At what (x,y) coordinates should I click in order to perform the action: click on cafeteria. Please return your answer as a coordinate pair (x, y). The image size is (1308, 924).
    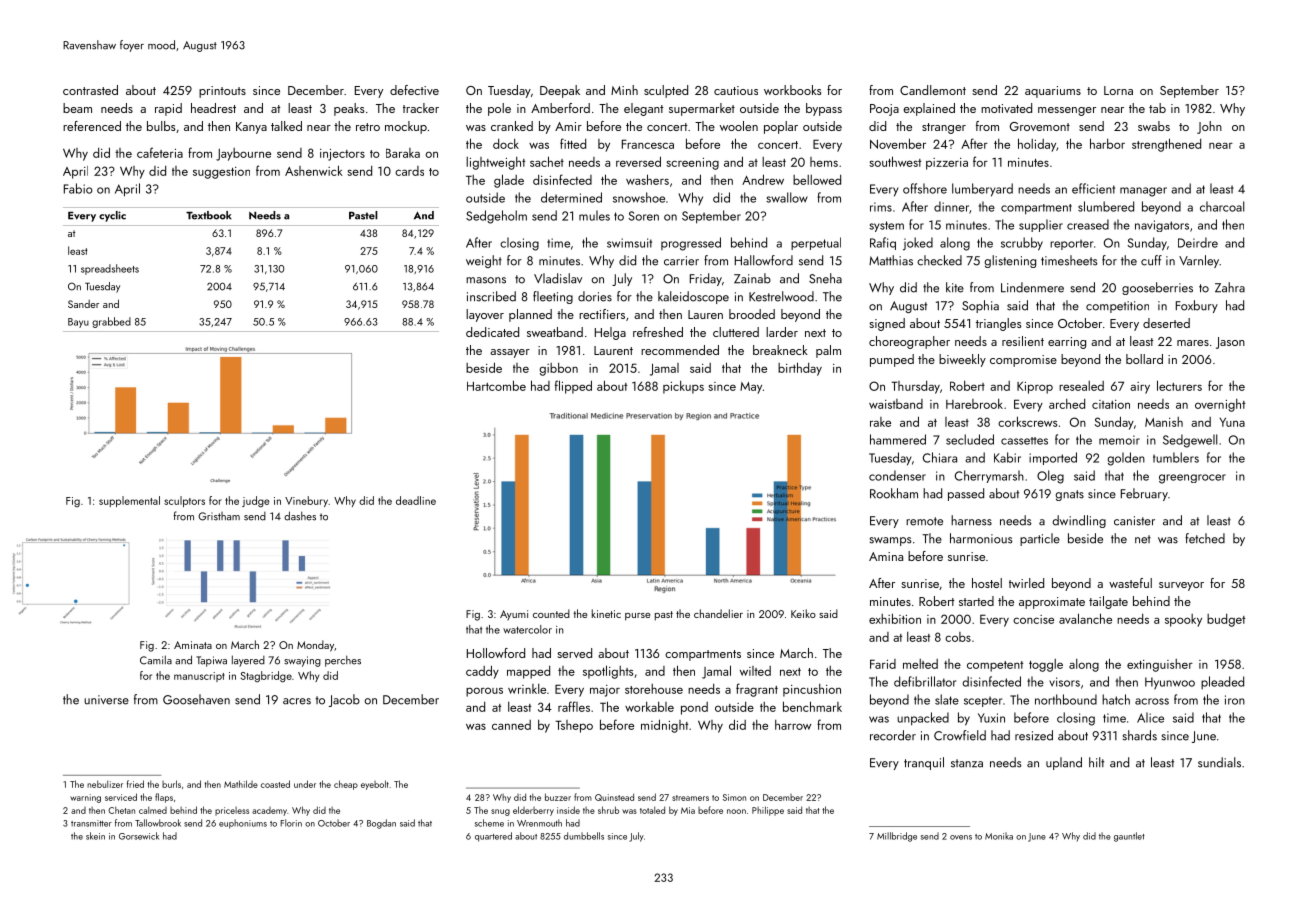
    Looking at the image, I should click on (160, 152).
